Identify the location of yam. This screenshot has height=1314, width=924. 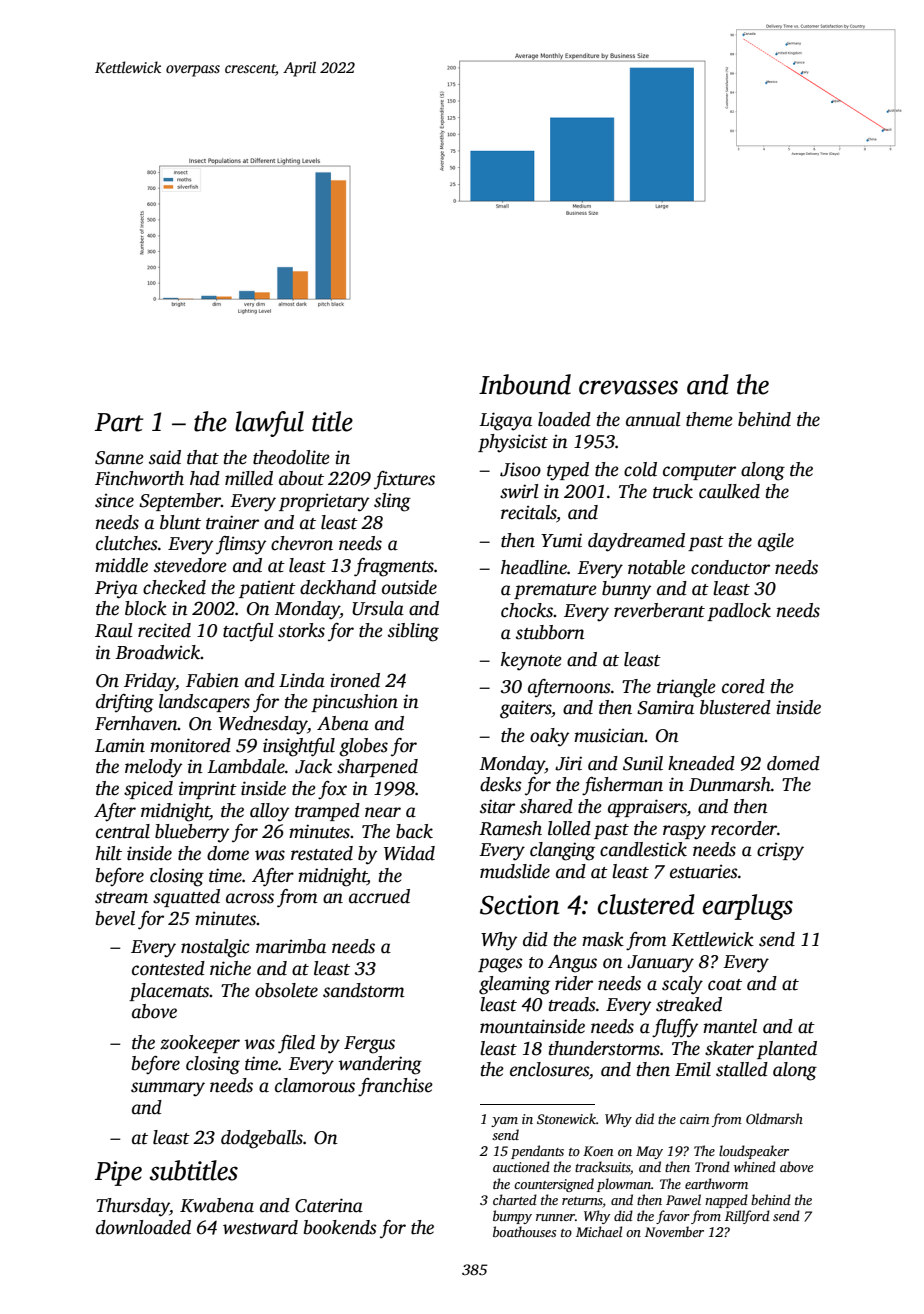
(504, 1122).
